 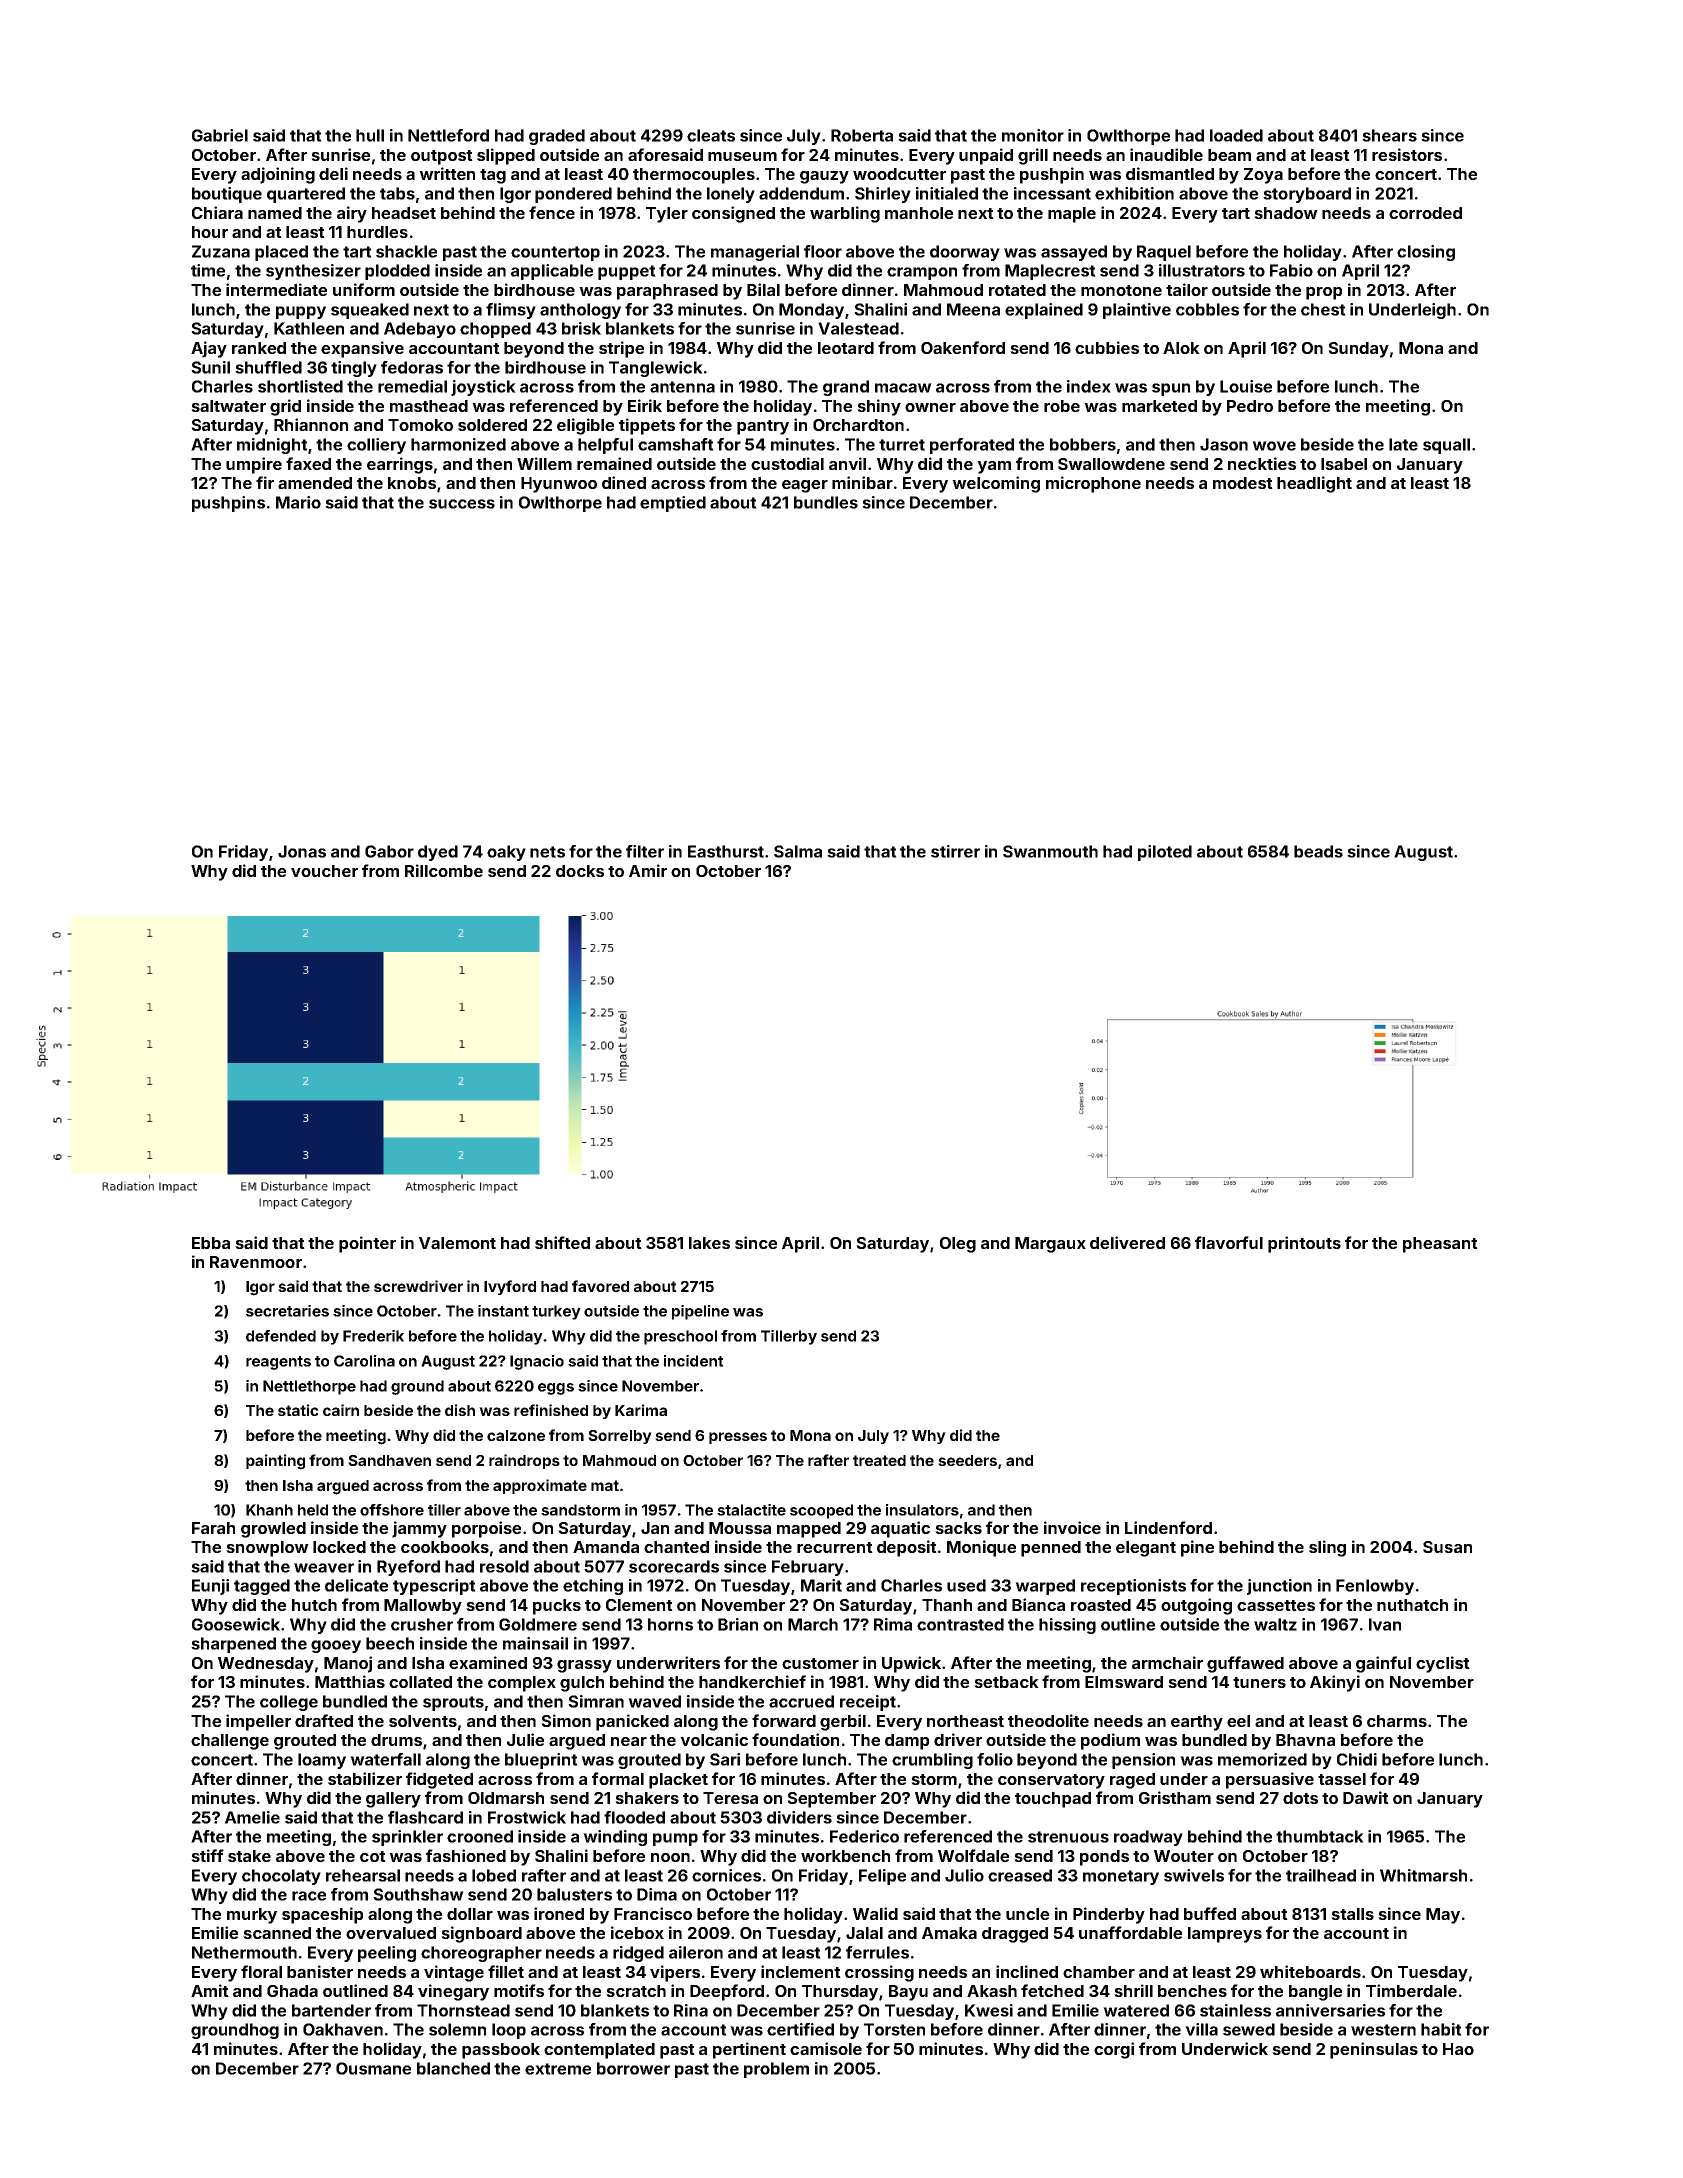 What do you see at coordinates (738, 1624) in the screenshot?
I see `Brian` at bounding box center [738, 1624].
